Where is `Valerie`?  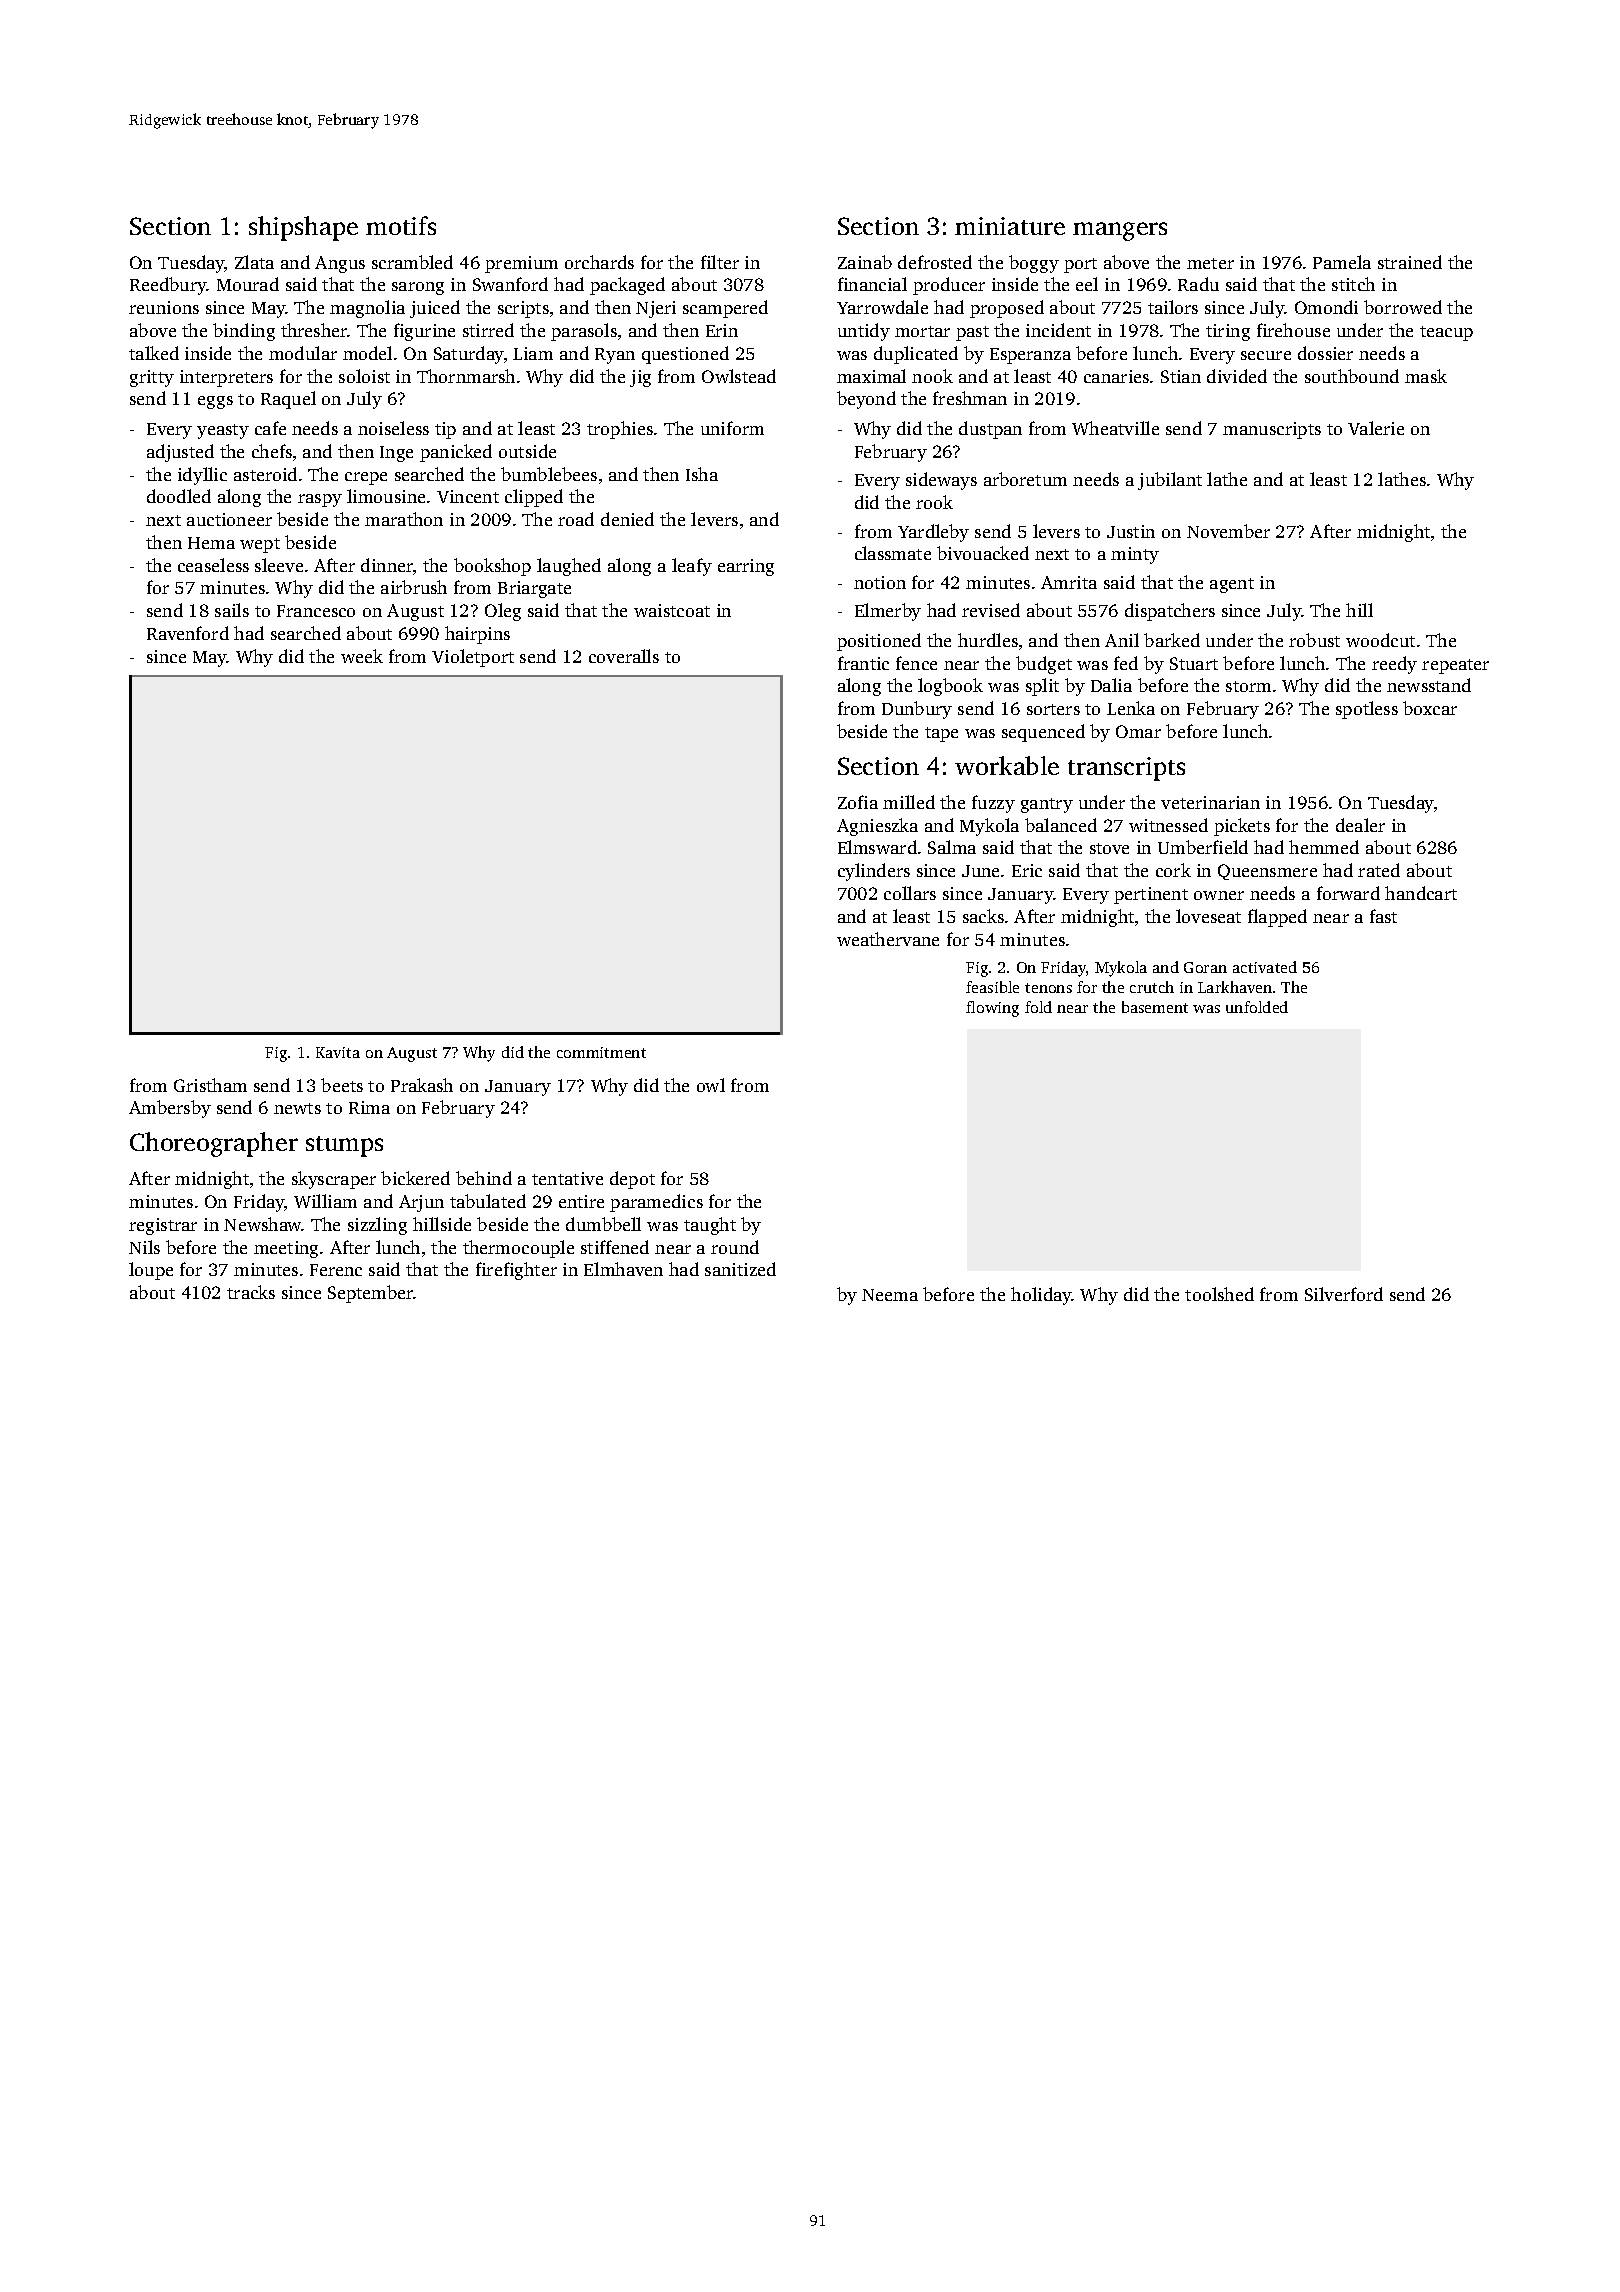
Valerie is located at coordinates (1376, 428).
